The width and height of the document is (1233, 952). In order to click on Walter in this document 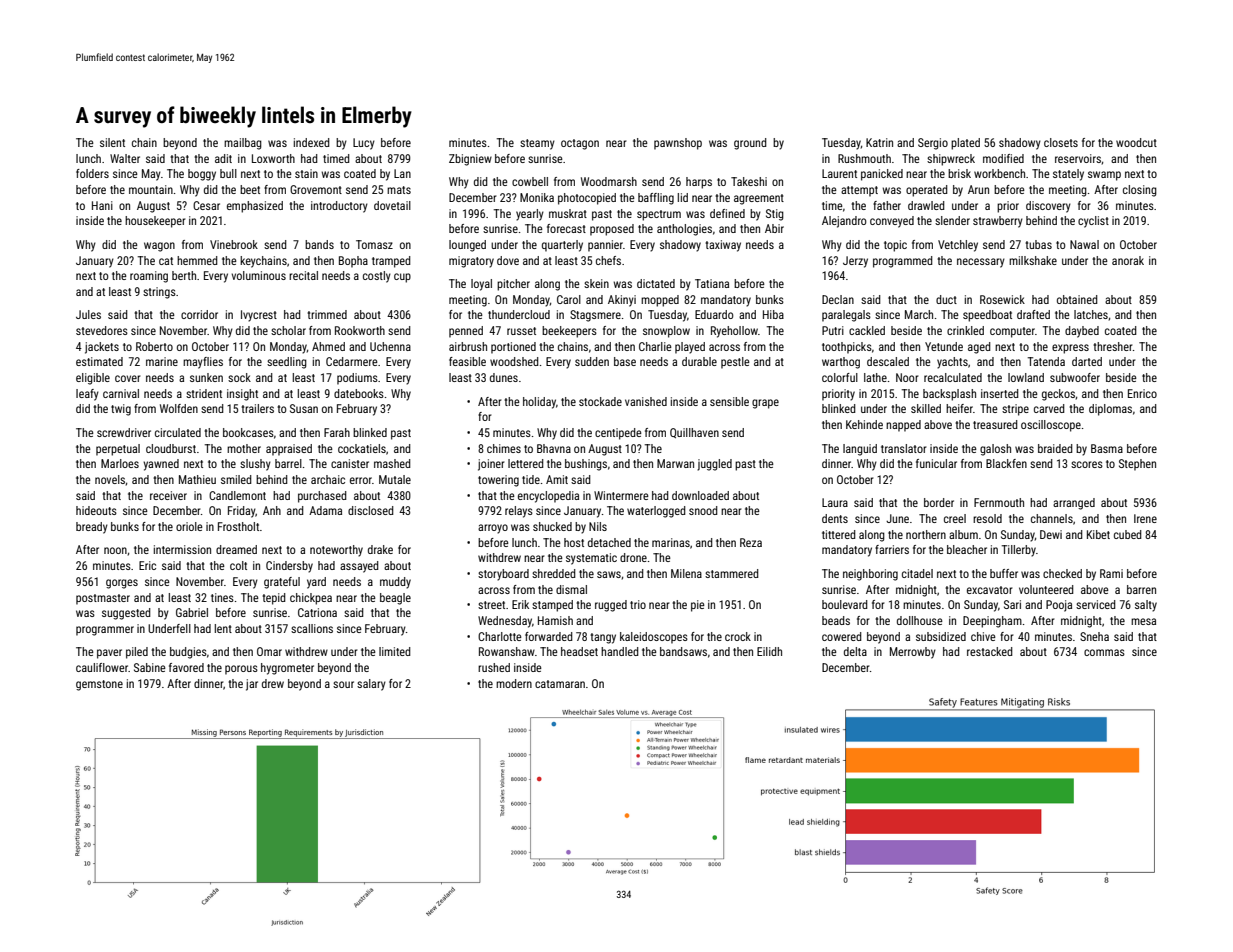, I will do `click(125, 158)`.
